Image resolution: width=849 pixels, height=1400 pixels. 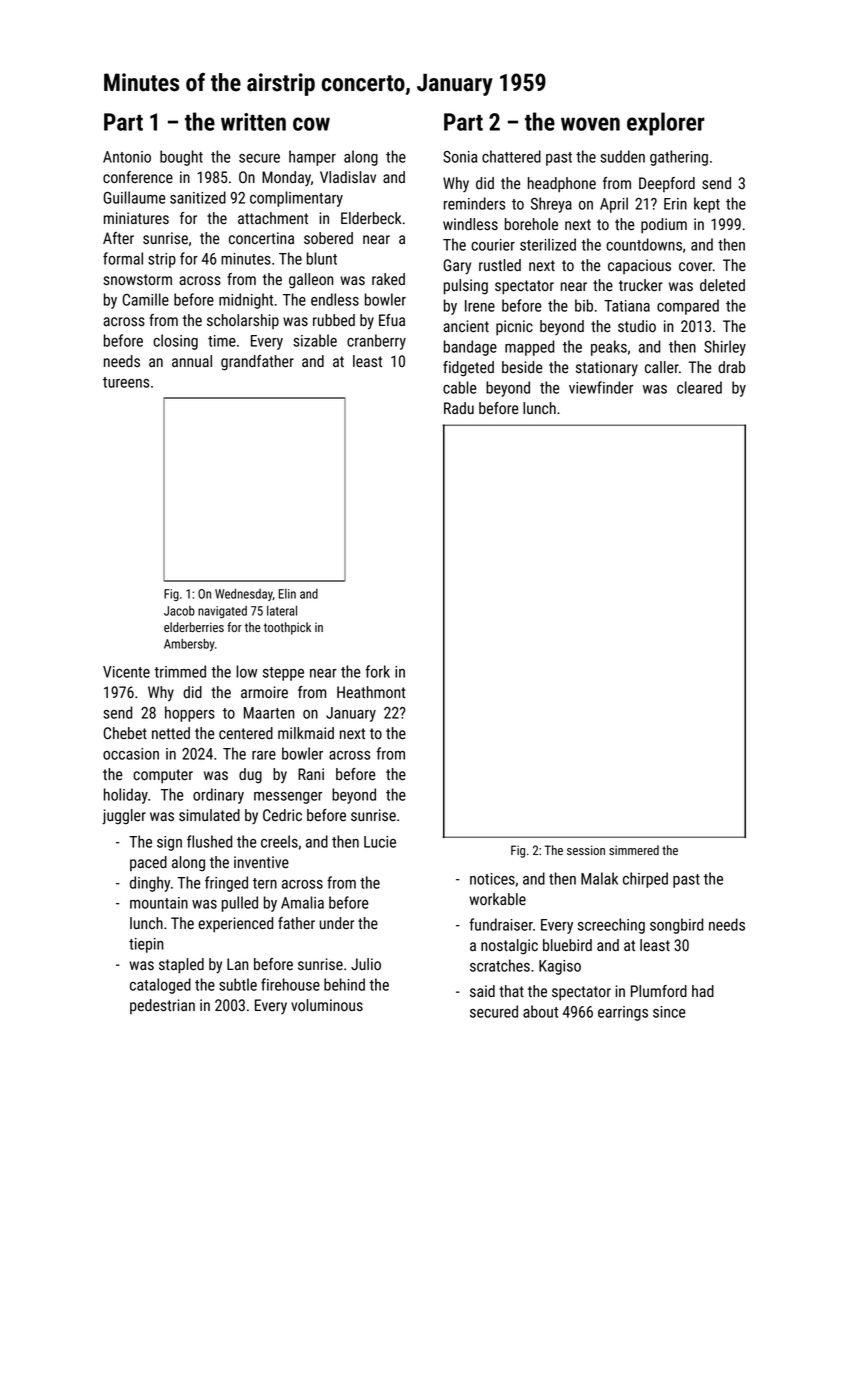 I want to click on subtle, so click(x=238, y=984).
